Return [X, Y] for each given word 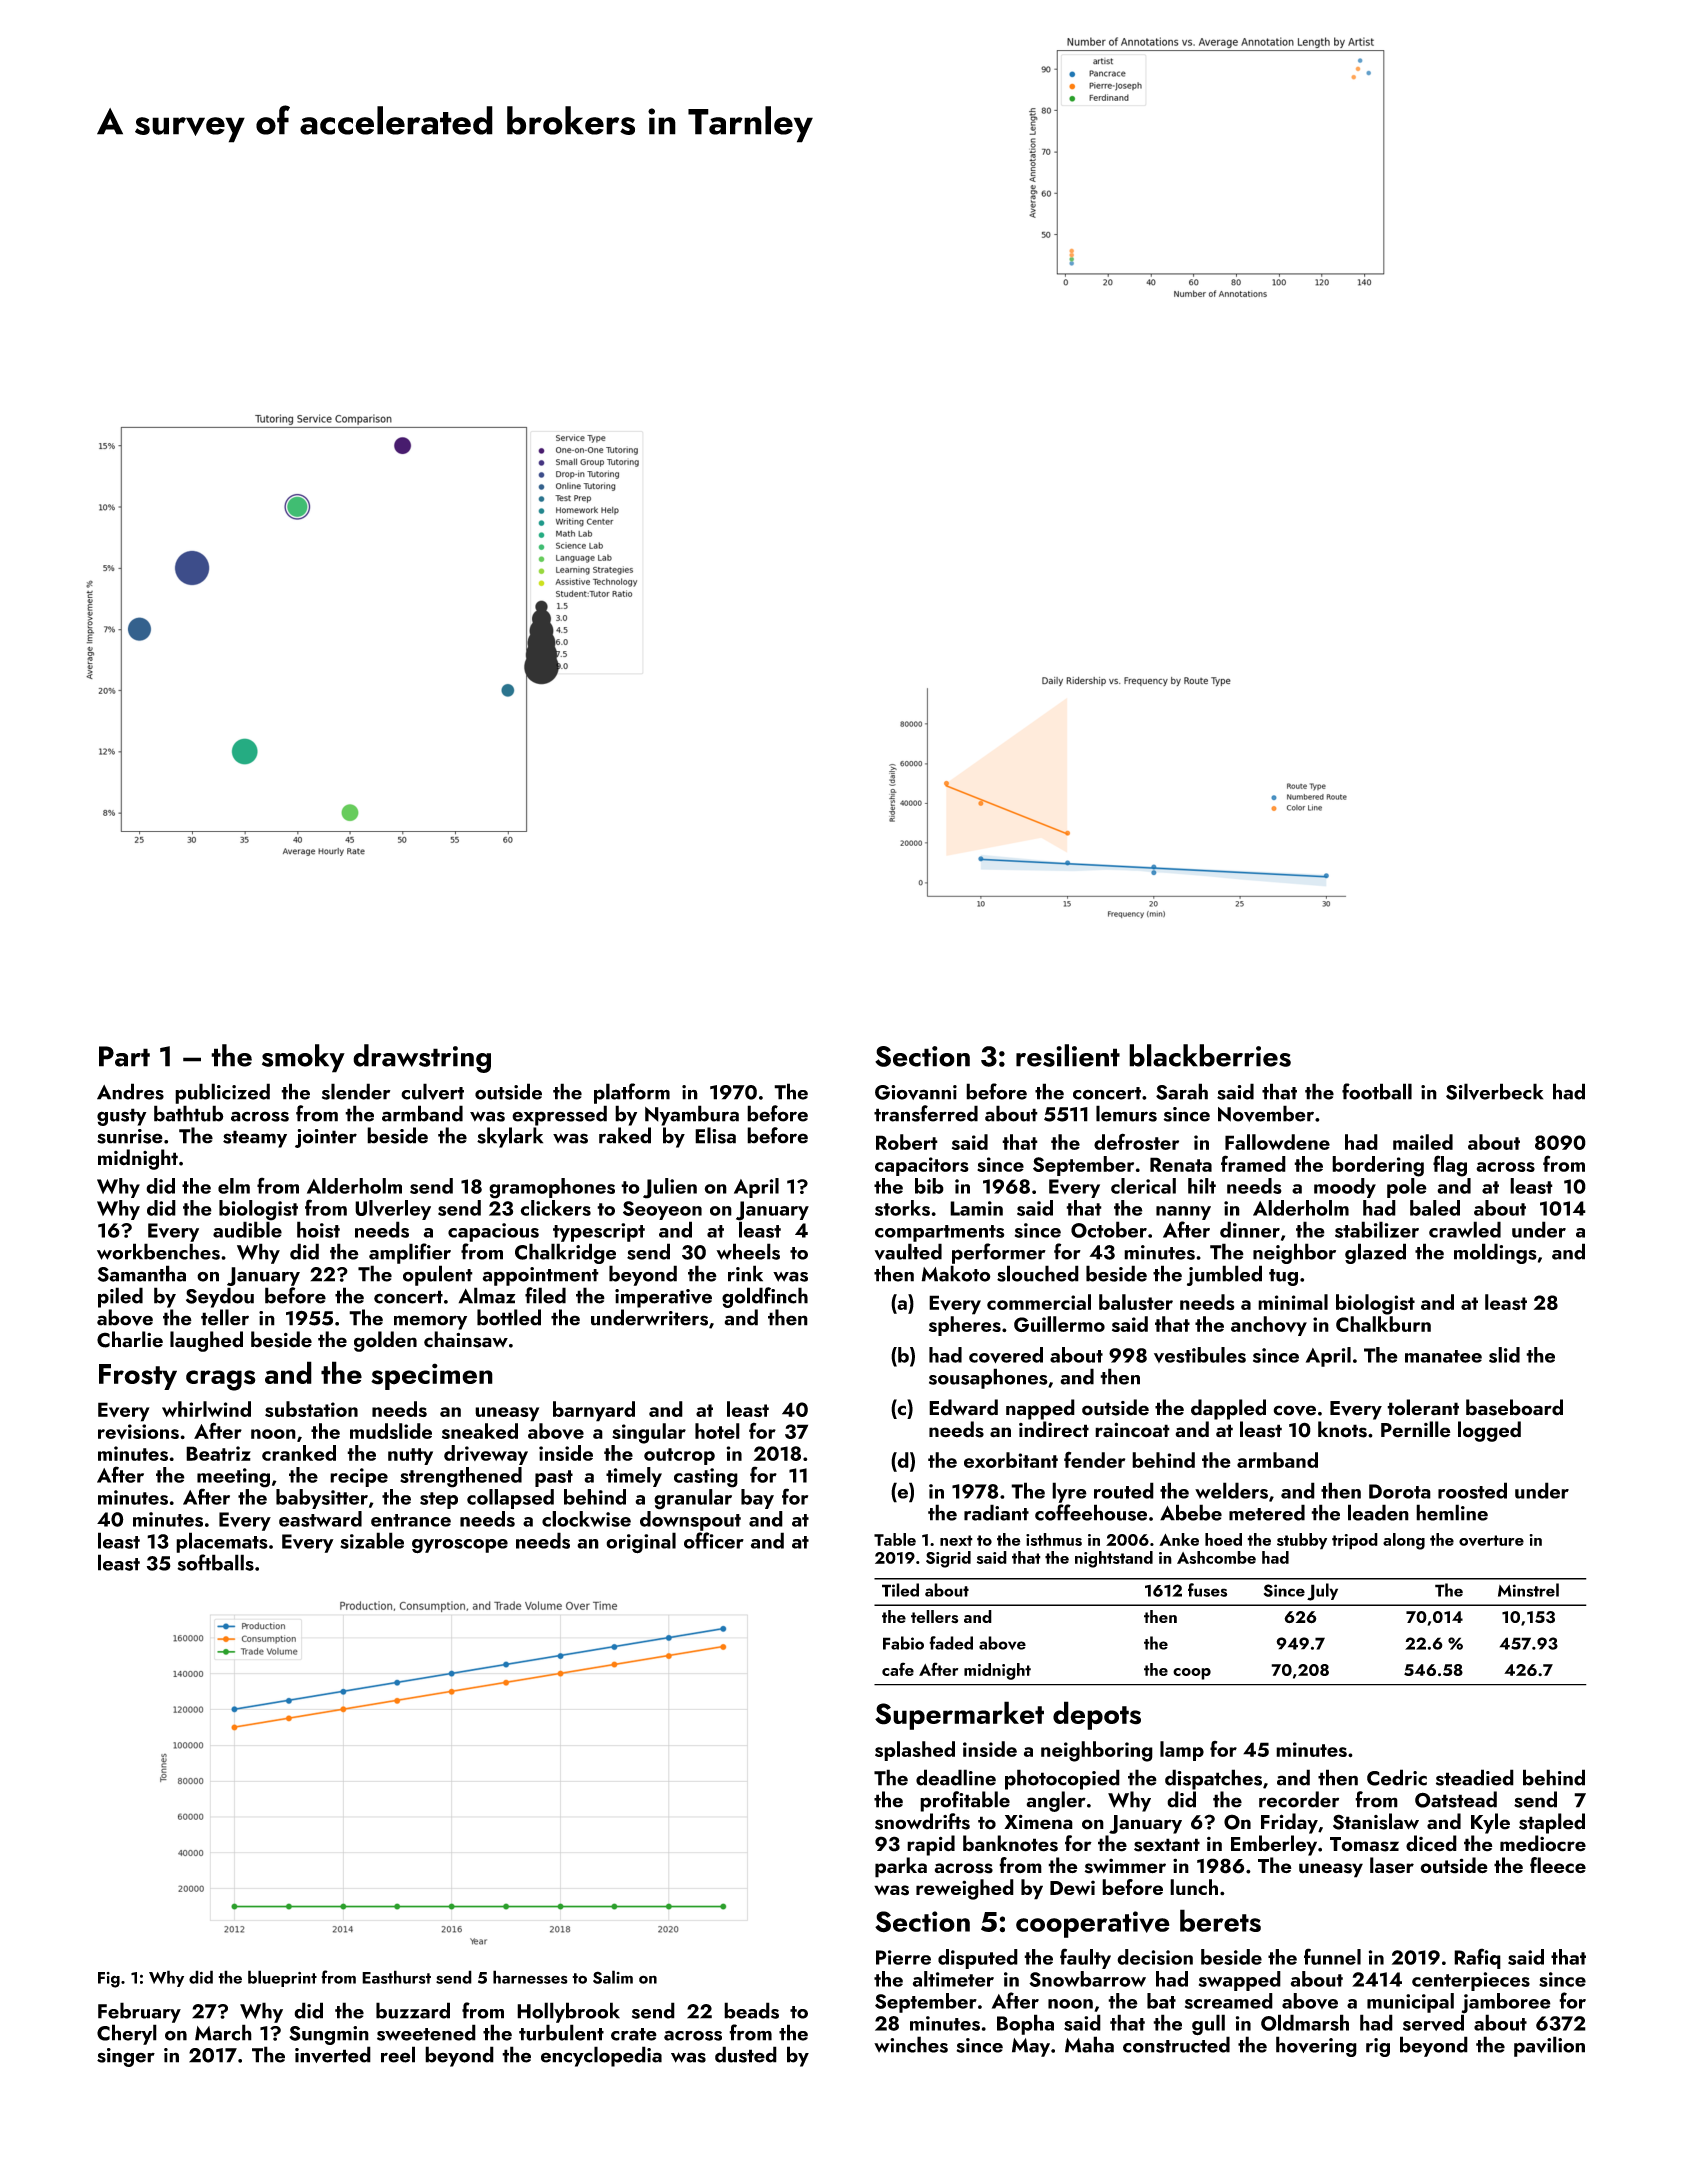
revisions [138, 1432]
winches [911, 2044]
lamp [1182, 1751]
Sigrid [948, 1559]
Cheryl [127, 2034]
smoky [303, 1058]
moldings [1495, 1253]
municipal [1410, 2003]
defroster [1136, 1141]
